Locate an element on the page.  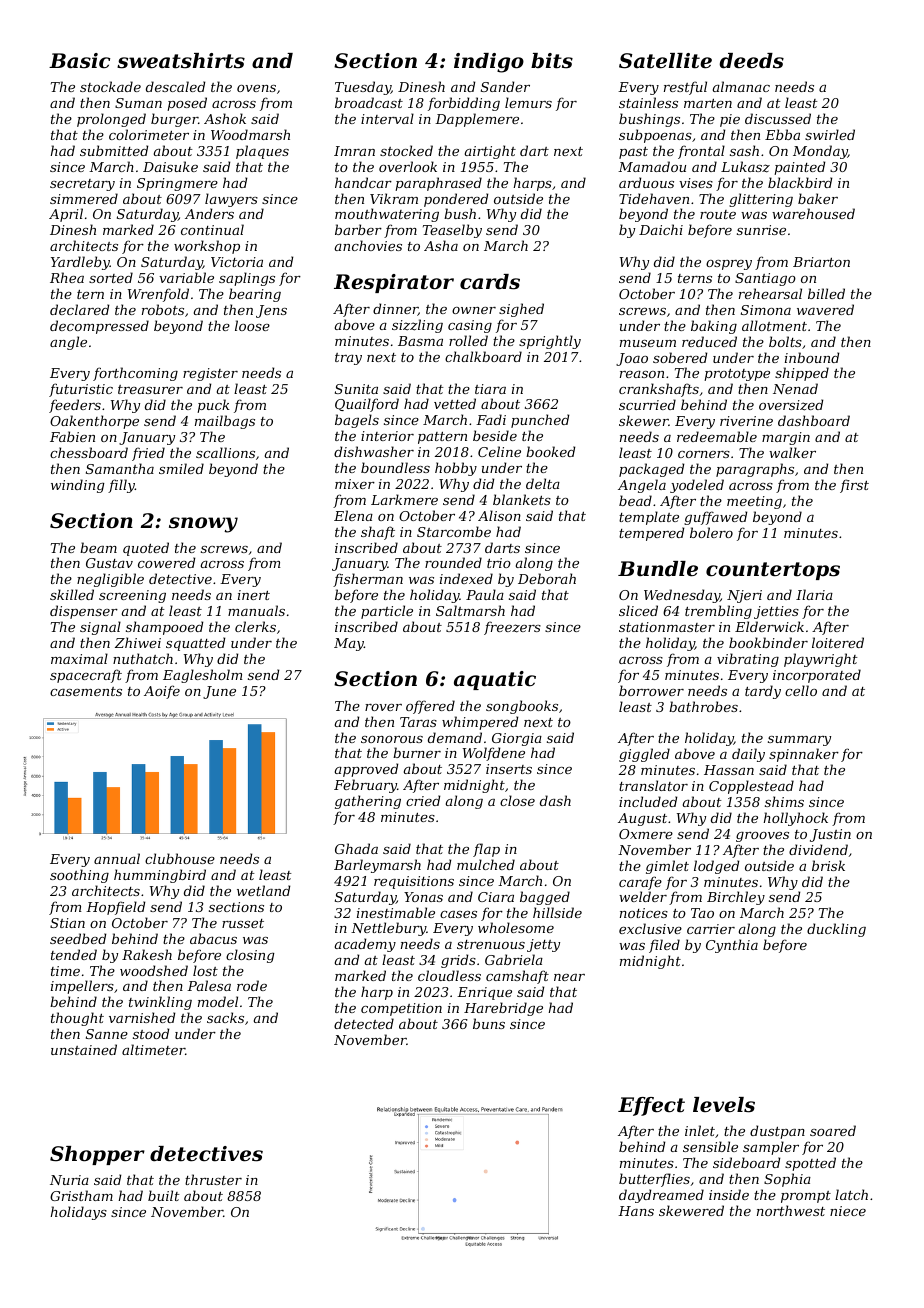
built is located at coordinates (164, 1195).
